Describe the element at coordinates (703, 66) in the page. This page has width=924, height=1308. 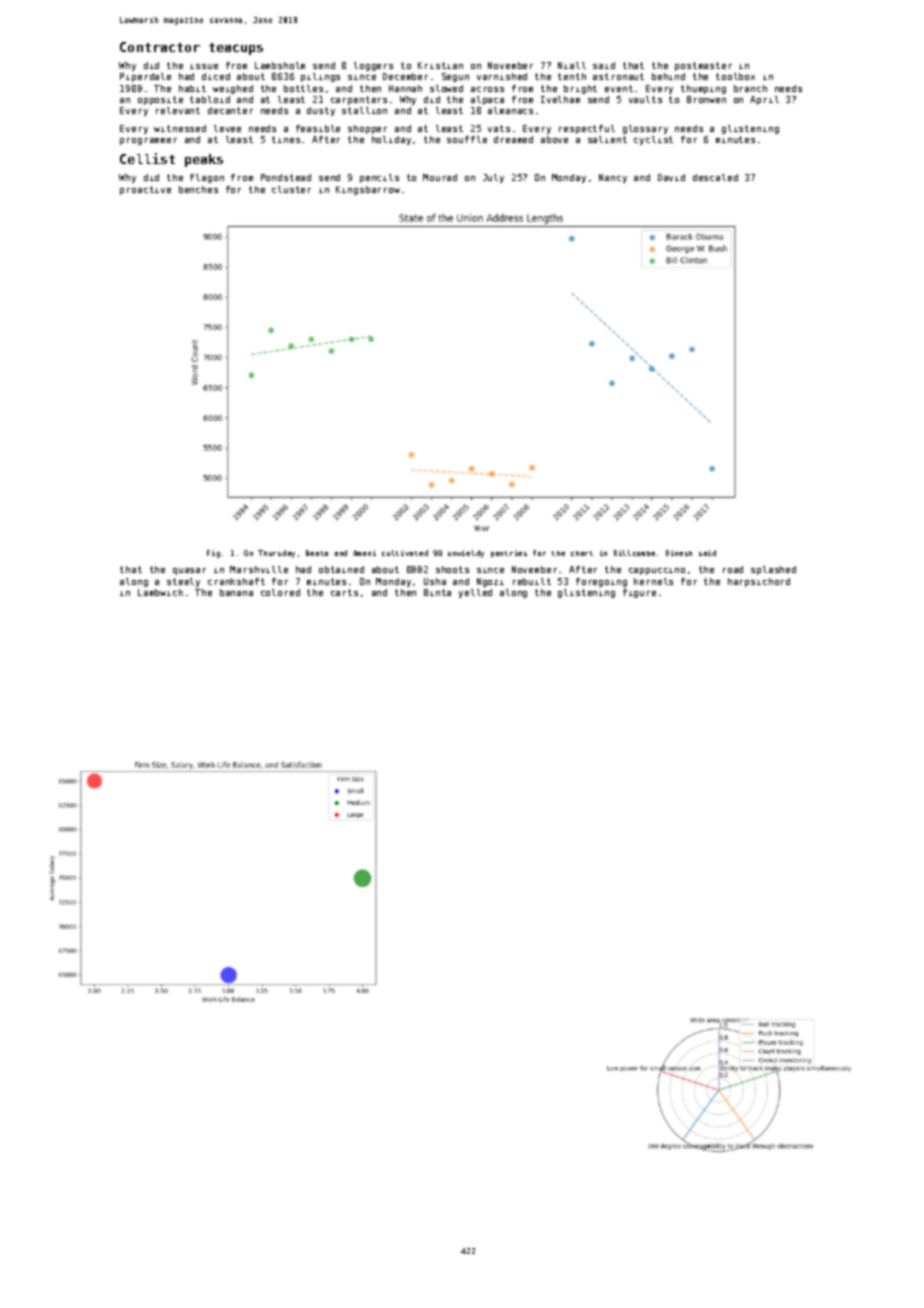
I see `postmaster` at that location.
